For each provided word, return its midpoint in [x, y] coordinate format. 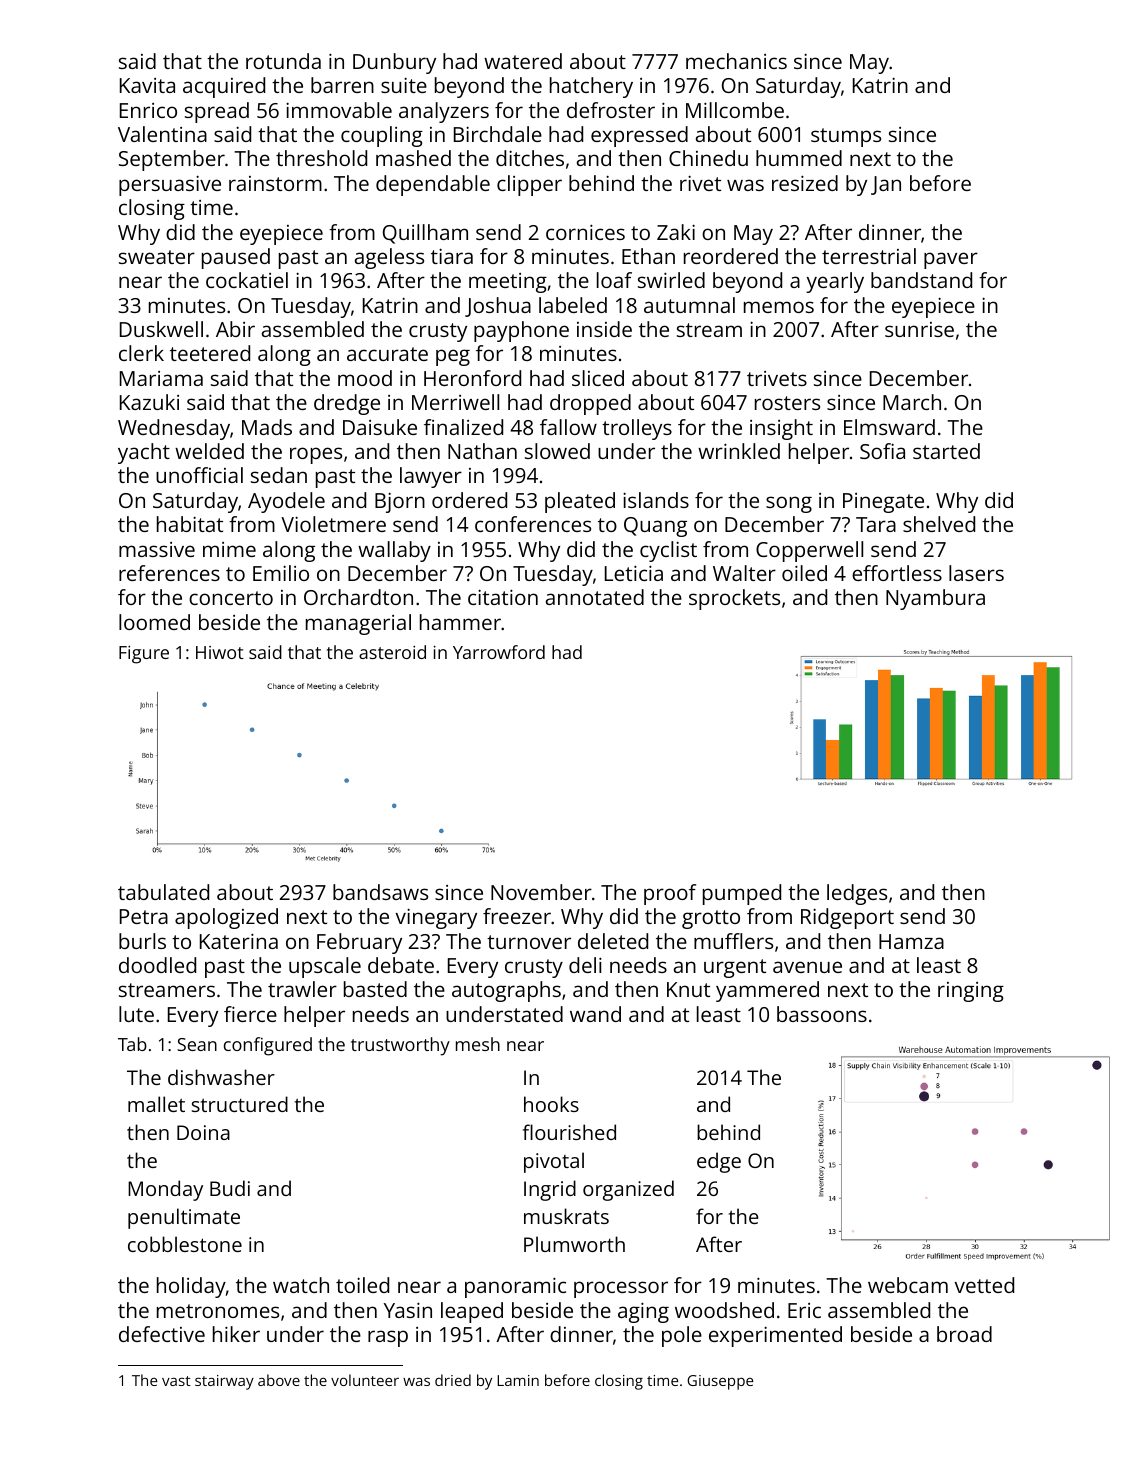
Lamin [518, 1380]
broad [964, 1334]
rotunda [283, 61]
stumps [846, 137]
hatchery [591, 87]
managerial [358, 624]
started [946, 451]
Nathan [482, 451]
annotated [595, 597]
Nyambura [935, 599]
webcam [908, 1285]
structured [240, 1104]
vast [176, 1381]
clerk [141, 353]
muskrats [566, 1216]
